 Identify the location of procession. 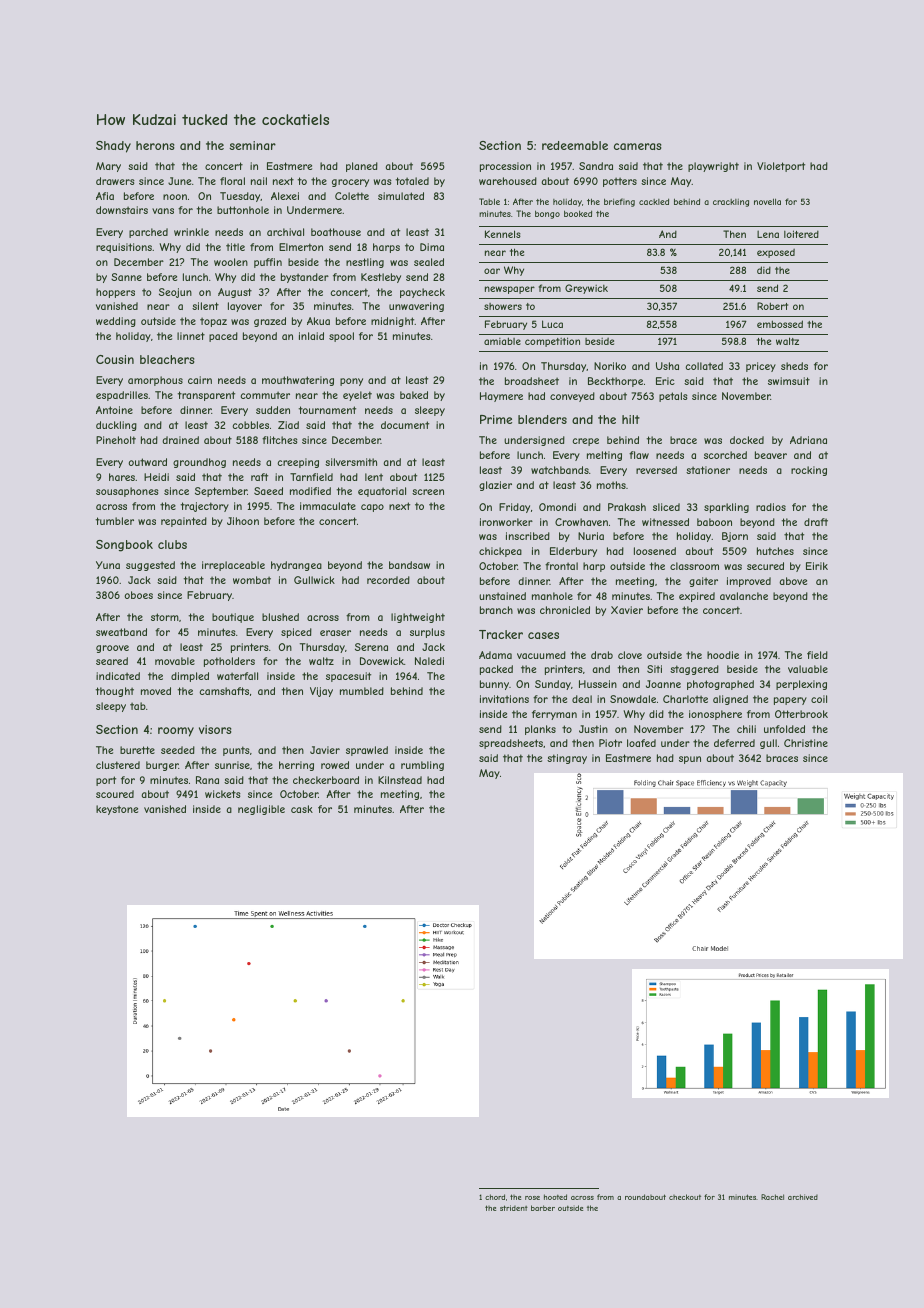
(505, 167).
